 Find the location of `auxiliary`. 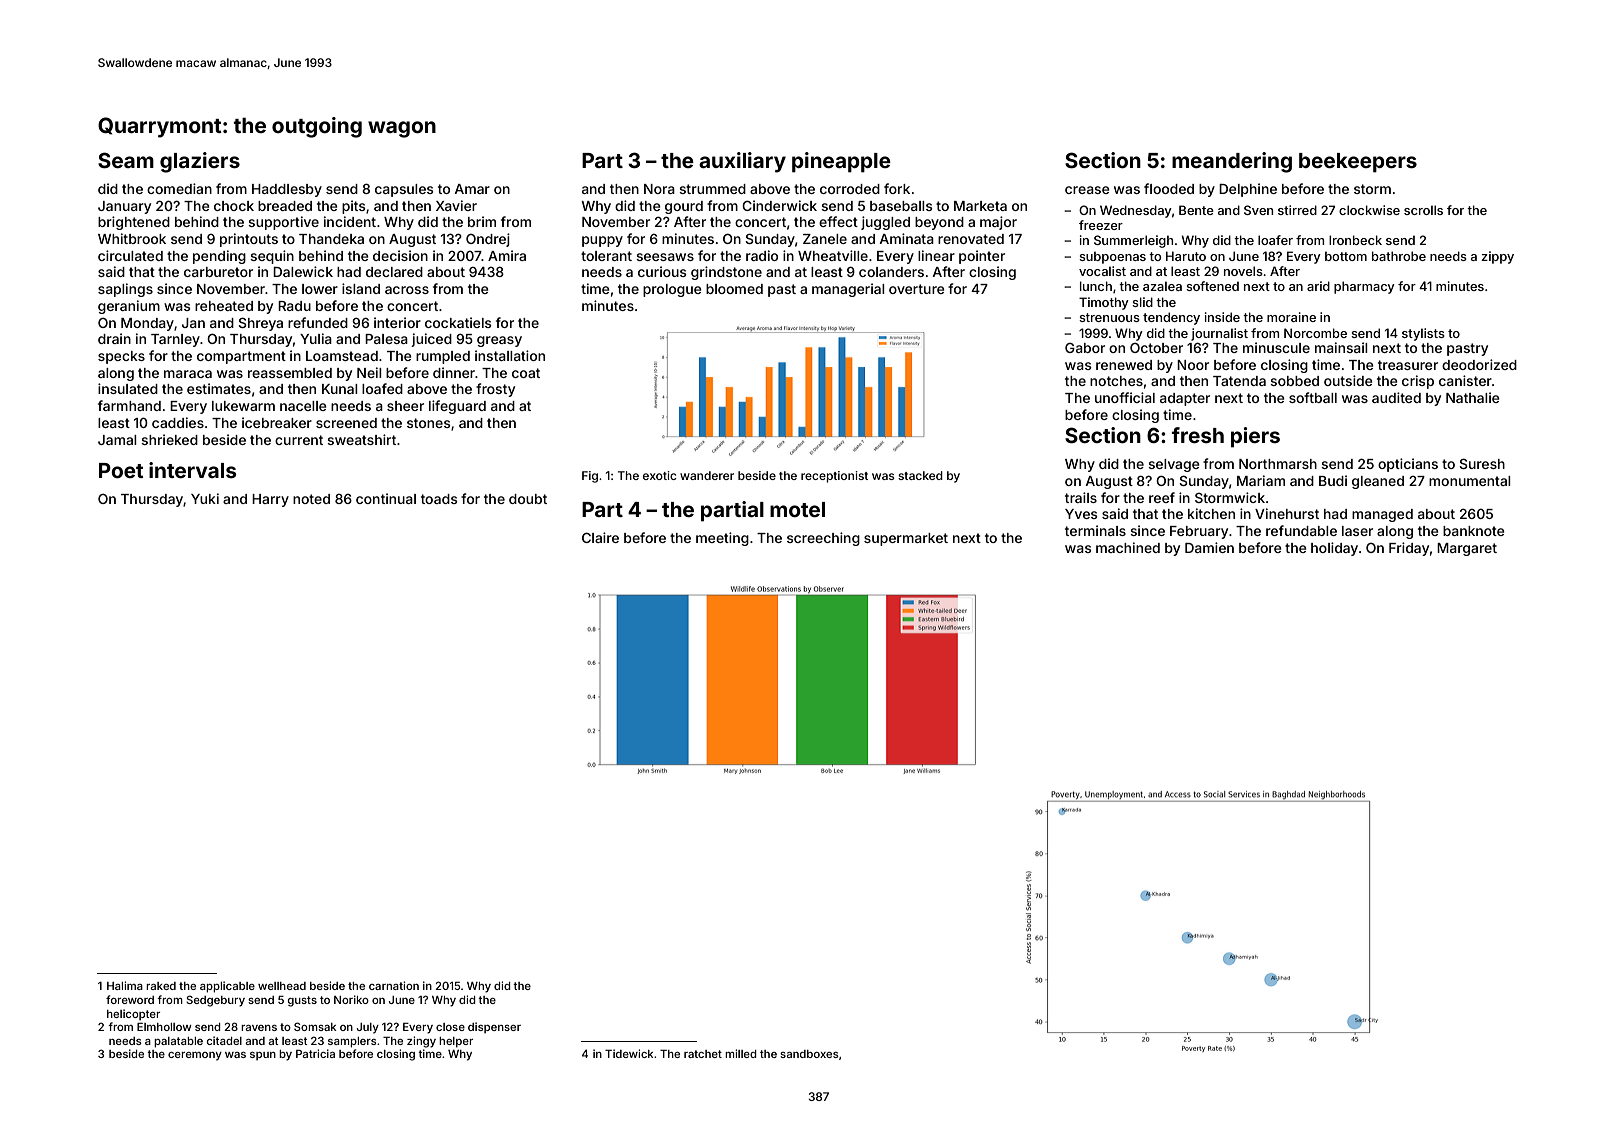

auxiliary is located at coordinates (742, 162).
